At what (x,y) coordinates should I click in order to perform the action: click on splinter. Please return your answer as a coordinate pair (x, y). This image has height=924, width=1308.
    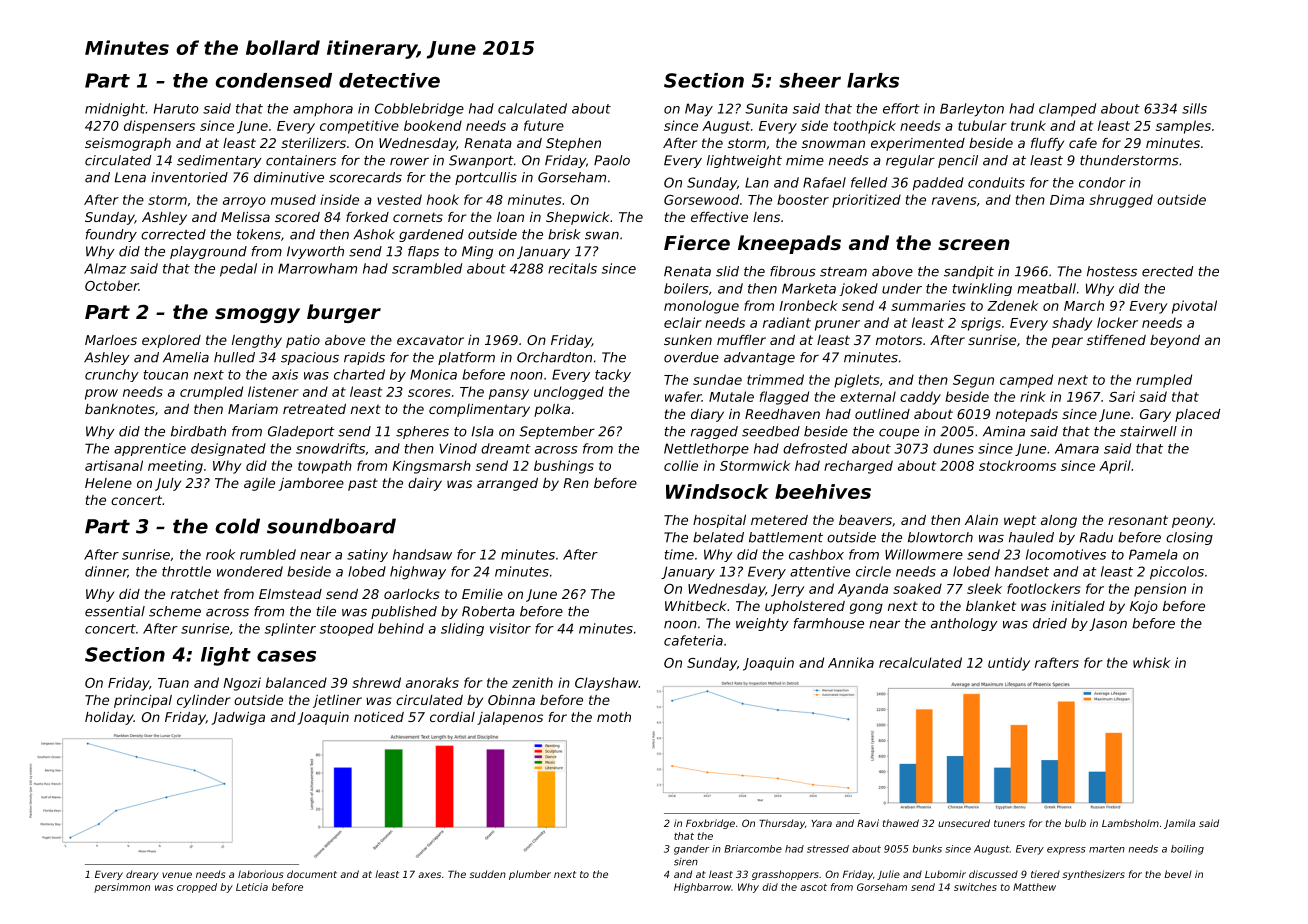
    Looking at the image, I should click on (290, 629).
